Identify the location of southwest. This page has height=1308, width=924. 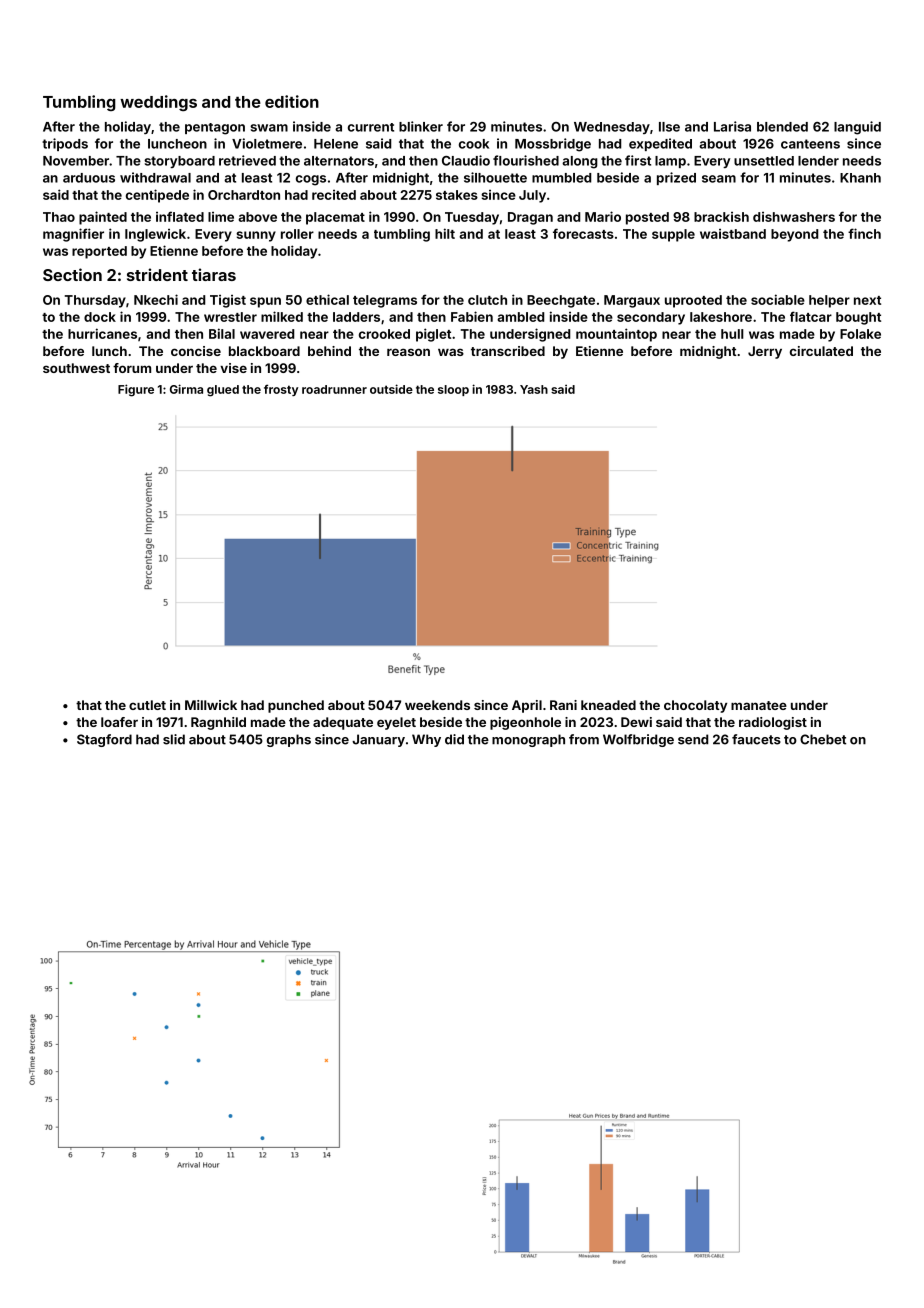
(76, 368).
